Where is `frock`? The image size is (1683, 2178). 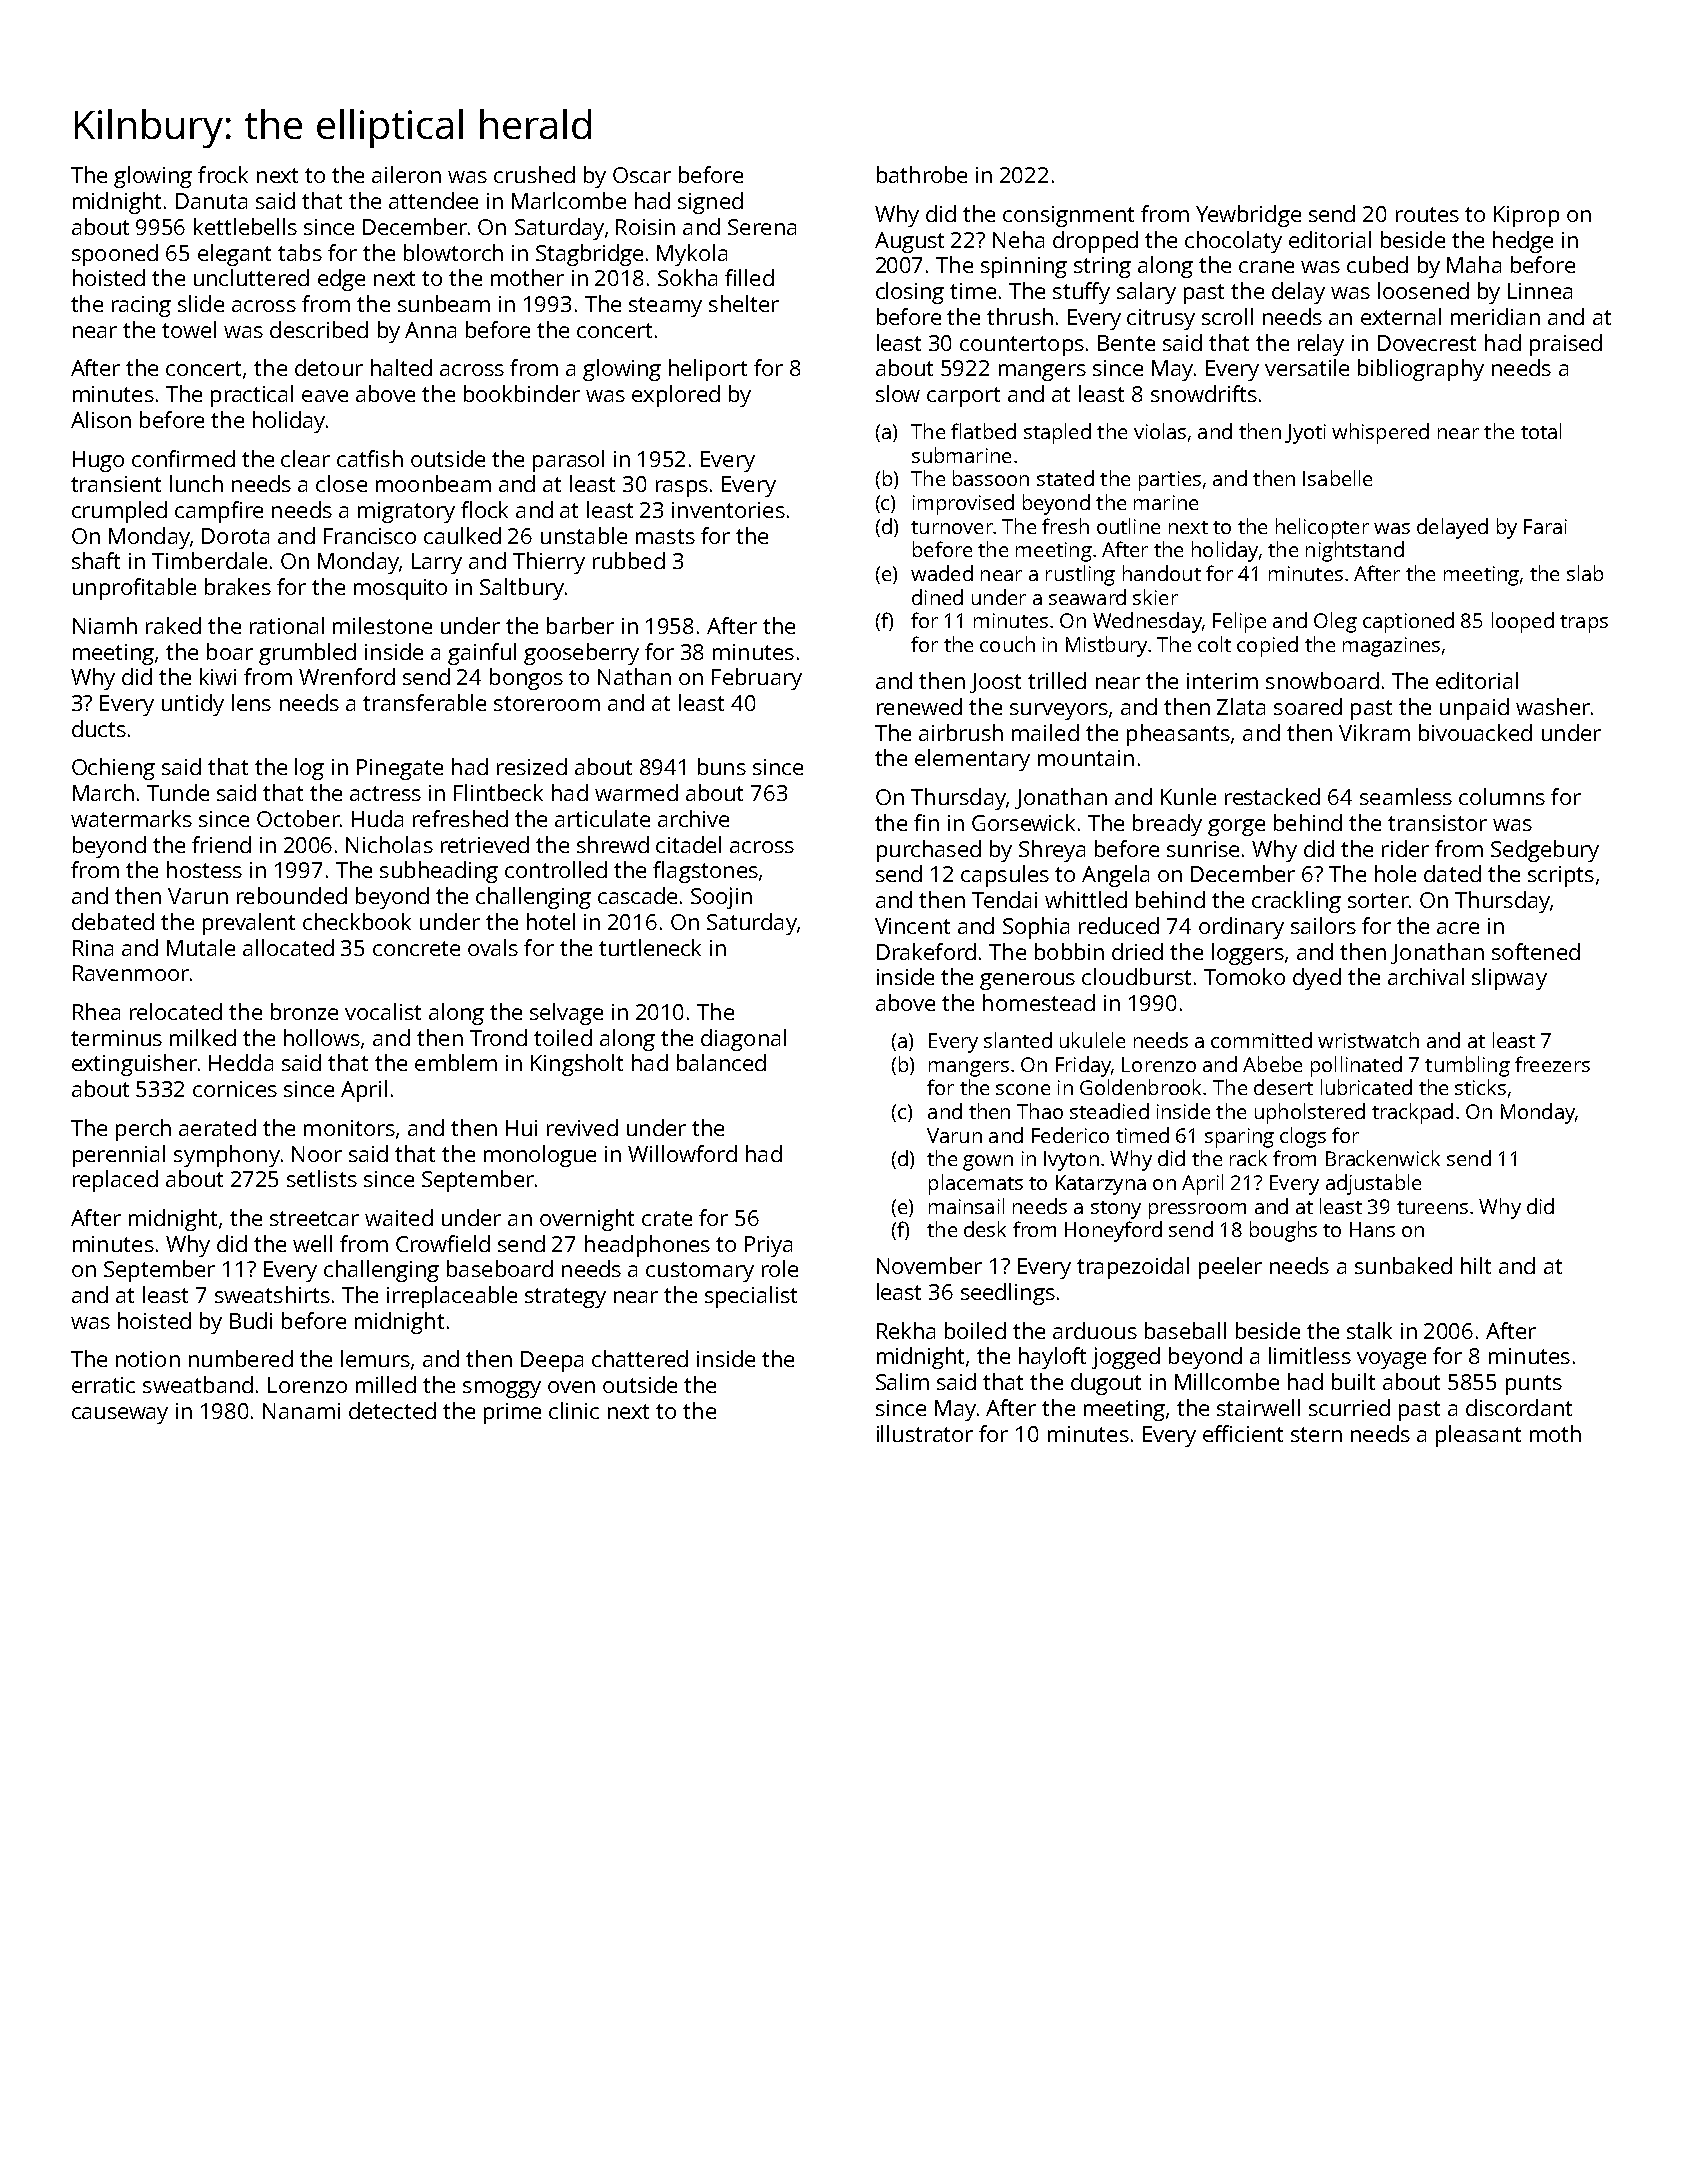 frock is located at coordinates (223, 174).
